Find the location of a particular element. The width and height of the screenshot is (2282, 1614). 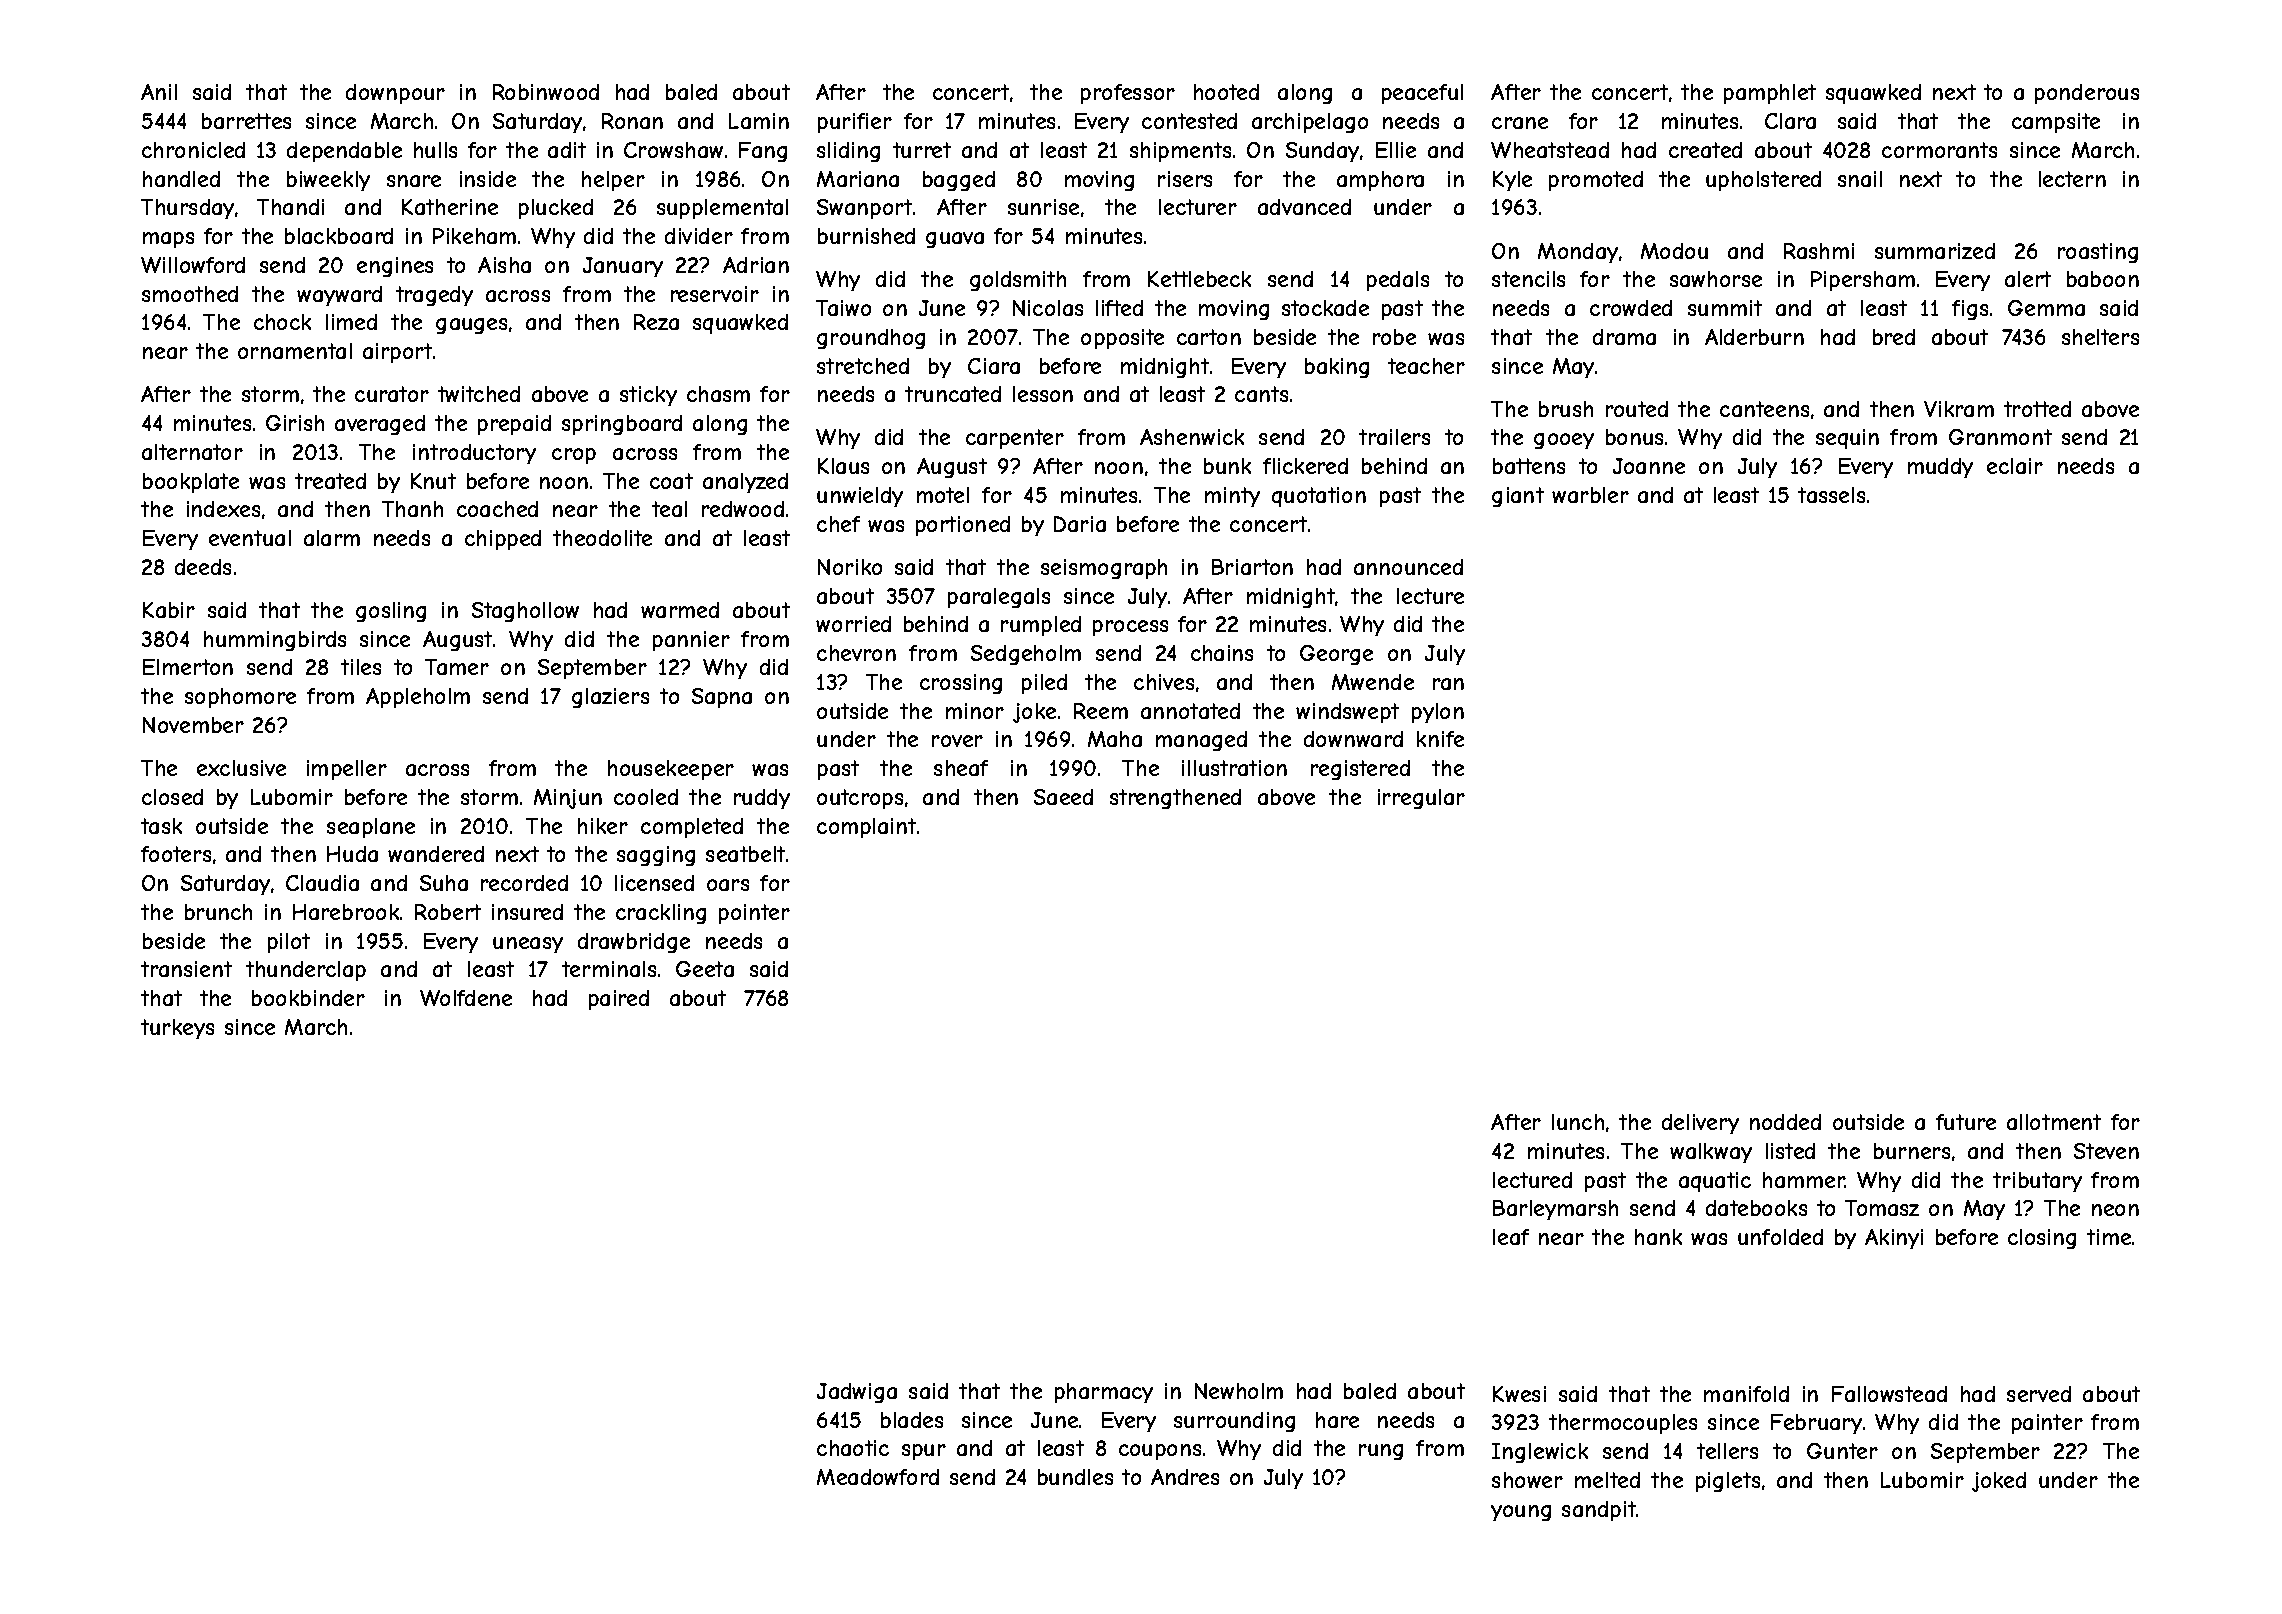

rung is located at coordinates (1381, 1452).
